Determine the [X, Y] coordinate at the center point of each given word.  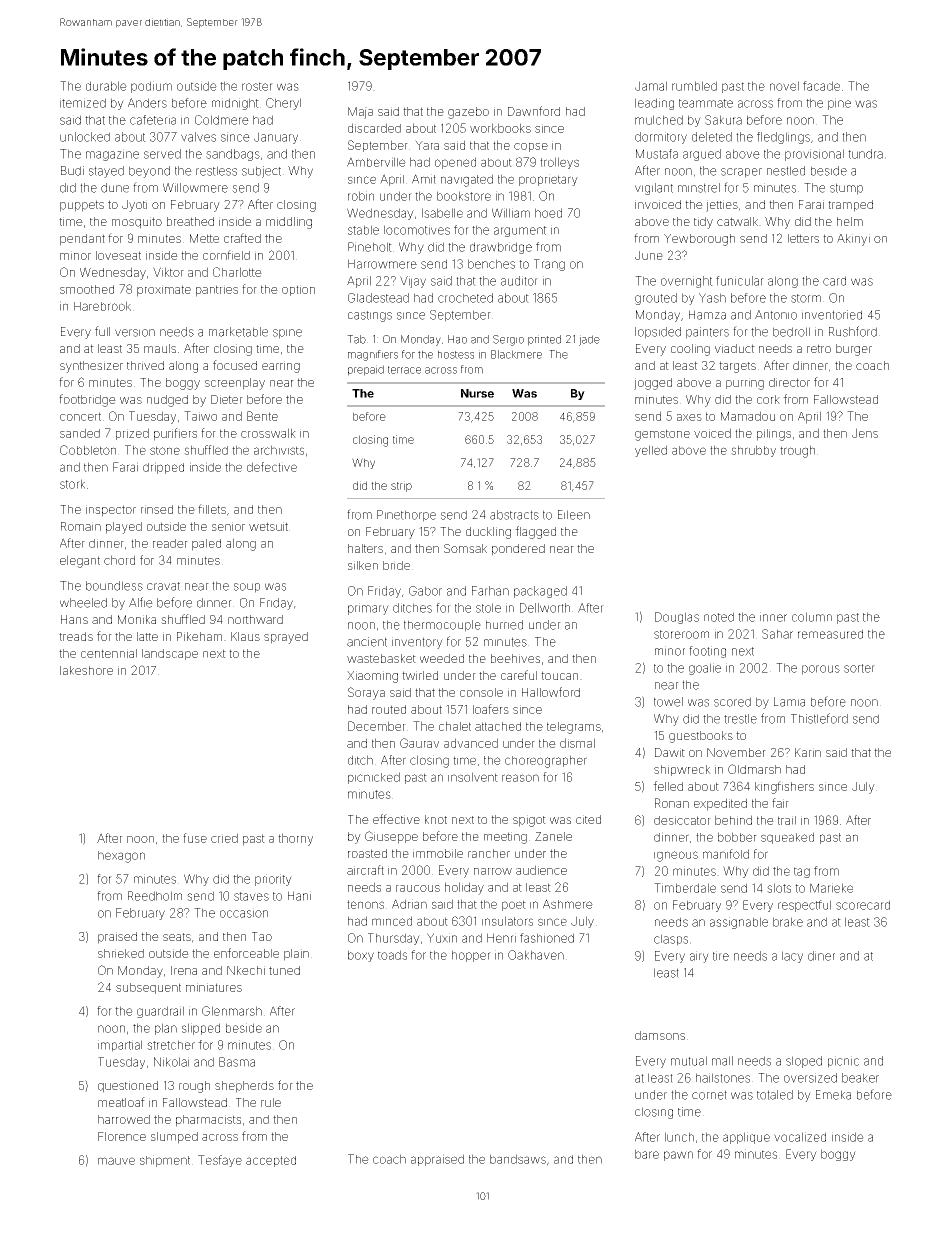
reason [520, 778]
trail [787, 820]
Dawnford [534, 111]
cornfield [226, 255]
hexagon [121, 857]
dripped [163, 468]
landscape [170, 654]
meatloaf [121, 1102]
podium [151, 87]
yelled [651, 451]
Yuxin [442, 938]
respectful [804, 906]
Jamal [651, 86]
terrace [404, 370]
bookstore [464, 196]
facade [821, 86]
